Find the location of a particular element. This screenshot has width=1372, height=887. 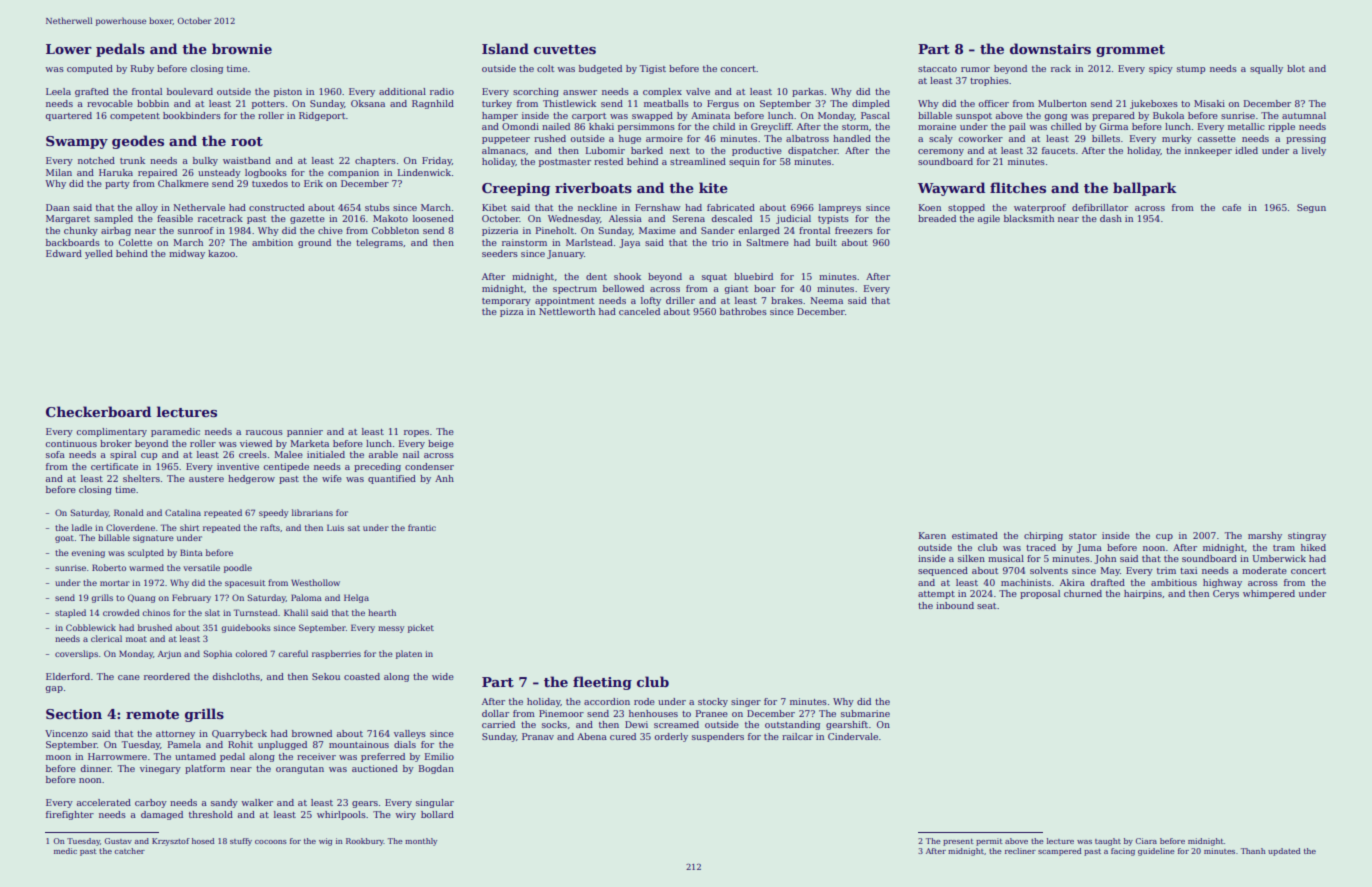

Tigist is located at coordinates (653, 69).
